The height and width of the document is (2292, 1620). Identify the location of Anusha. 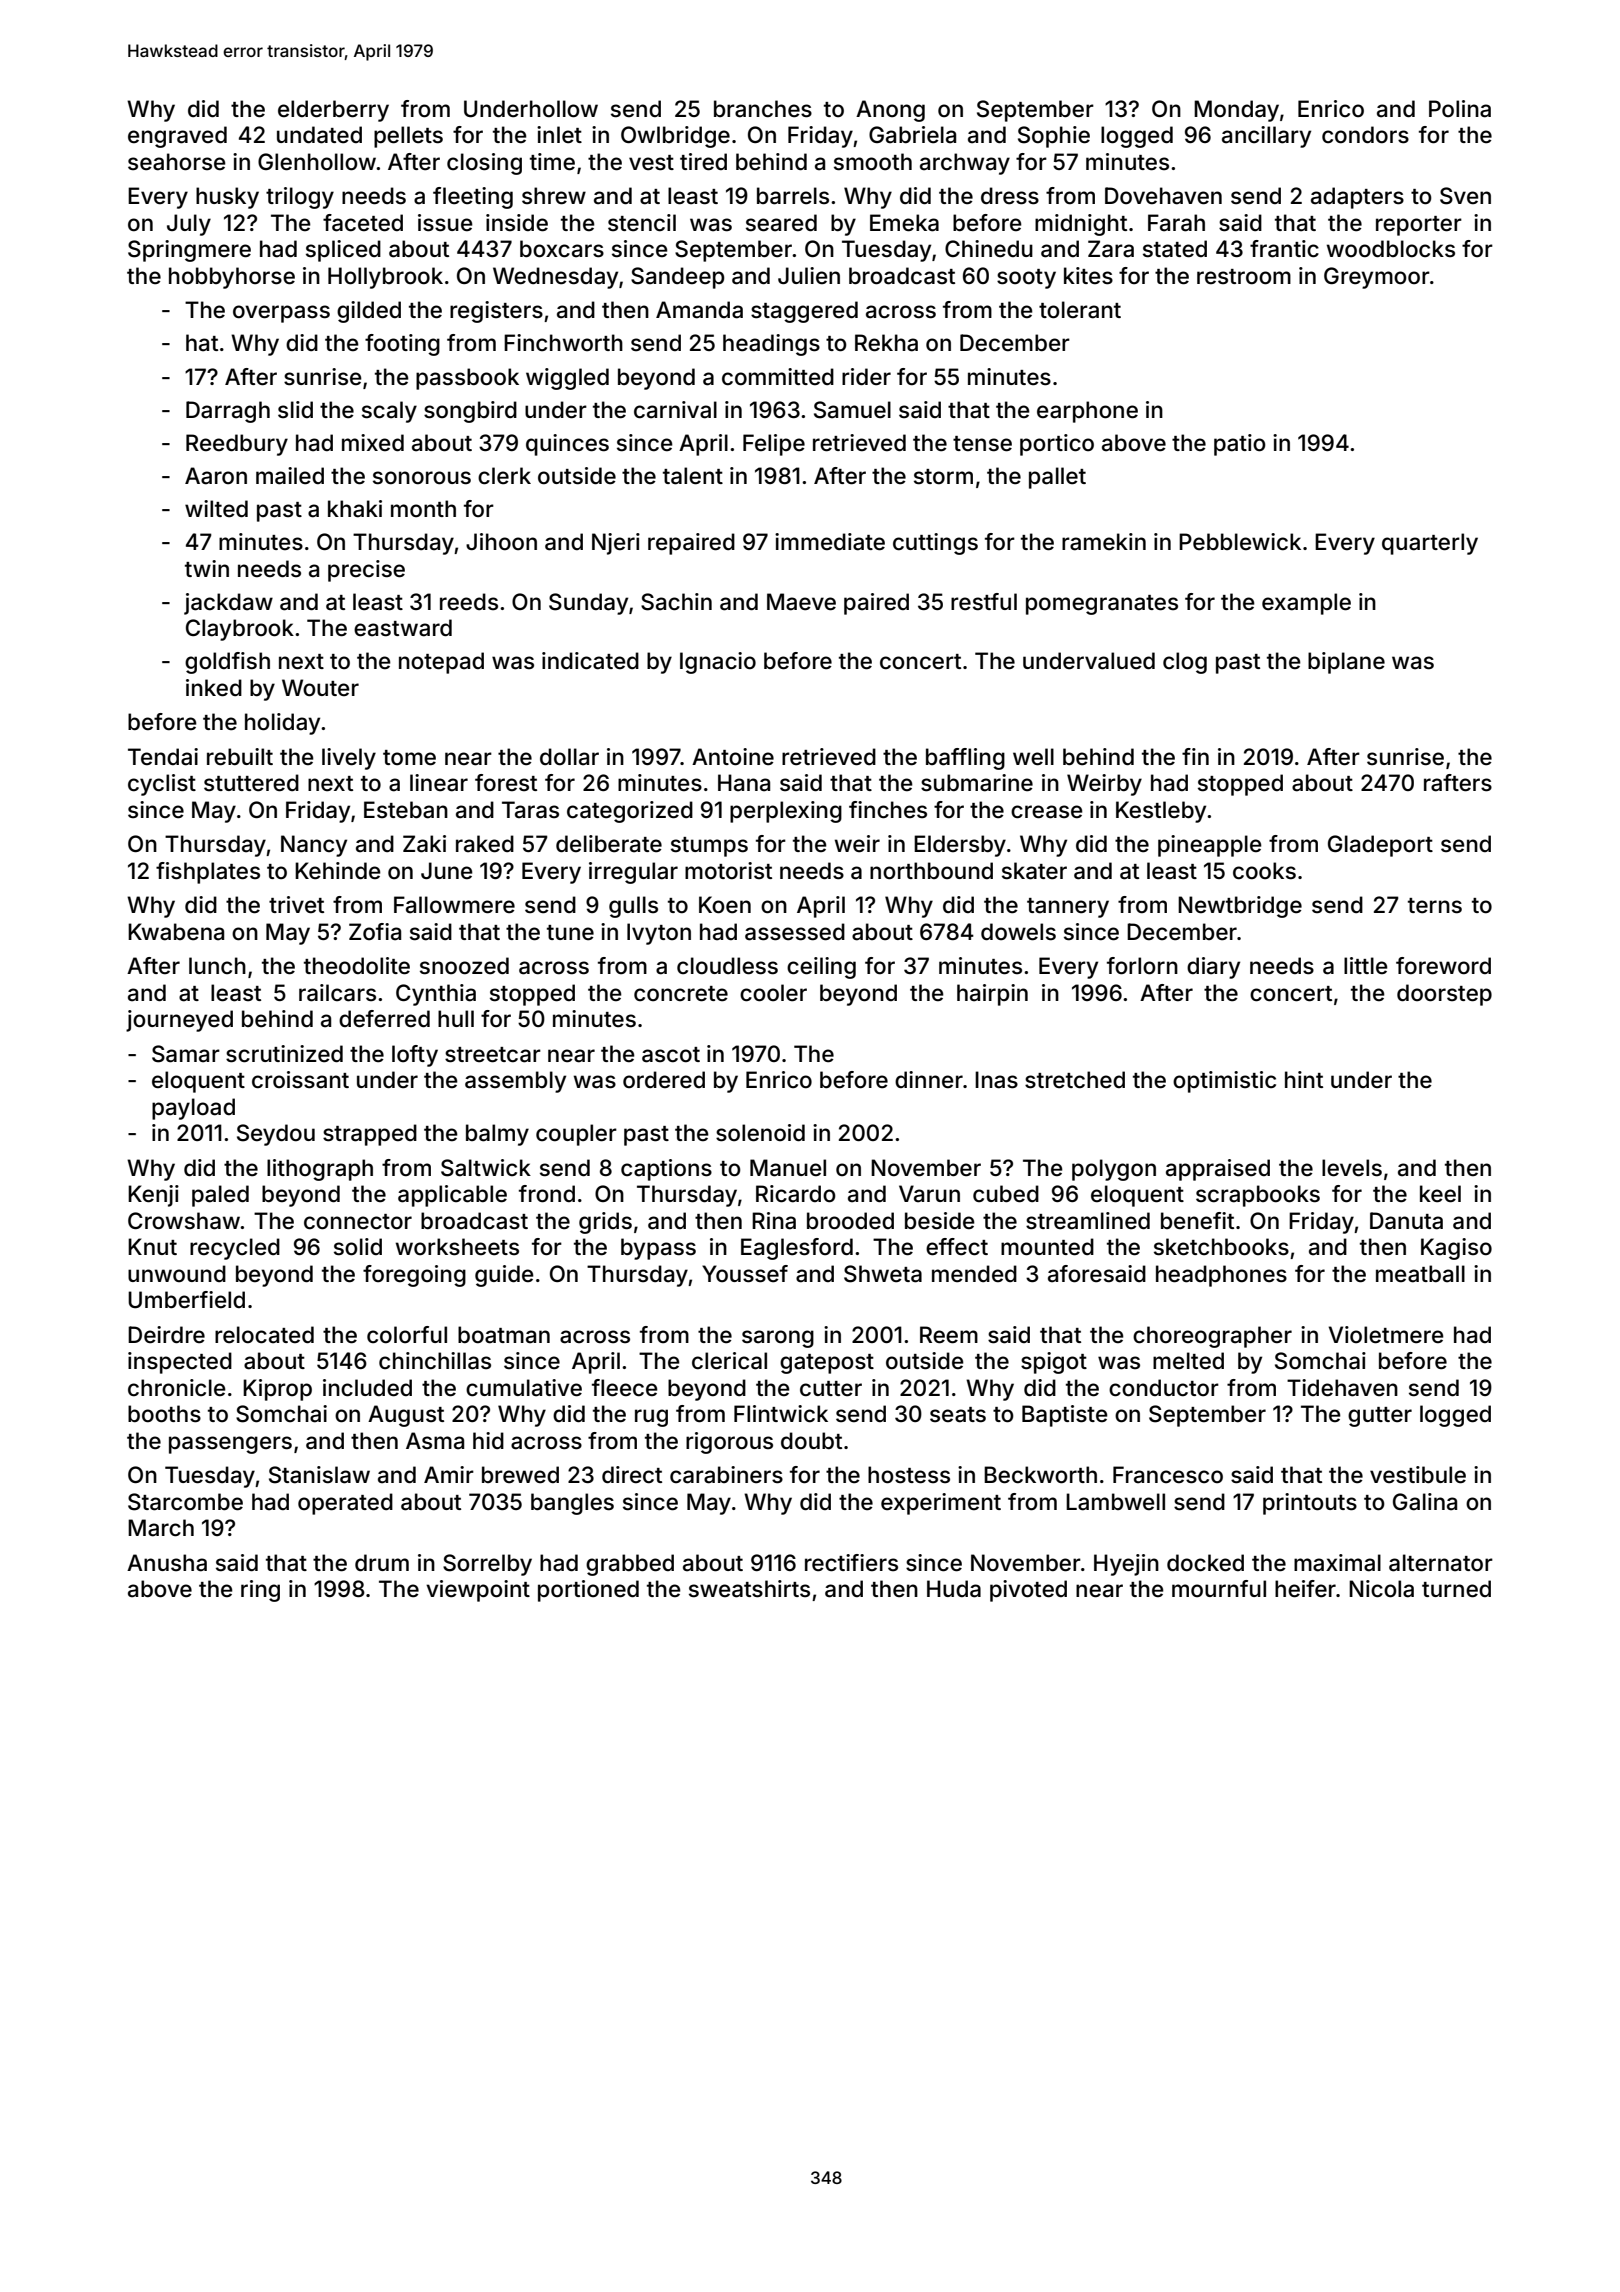
(167, 1563).
